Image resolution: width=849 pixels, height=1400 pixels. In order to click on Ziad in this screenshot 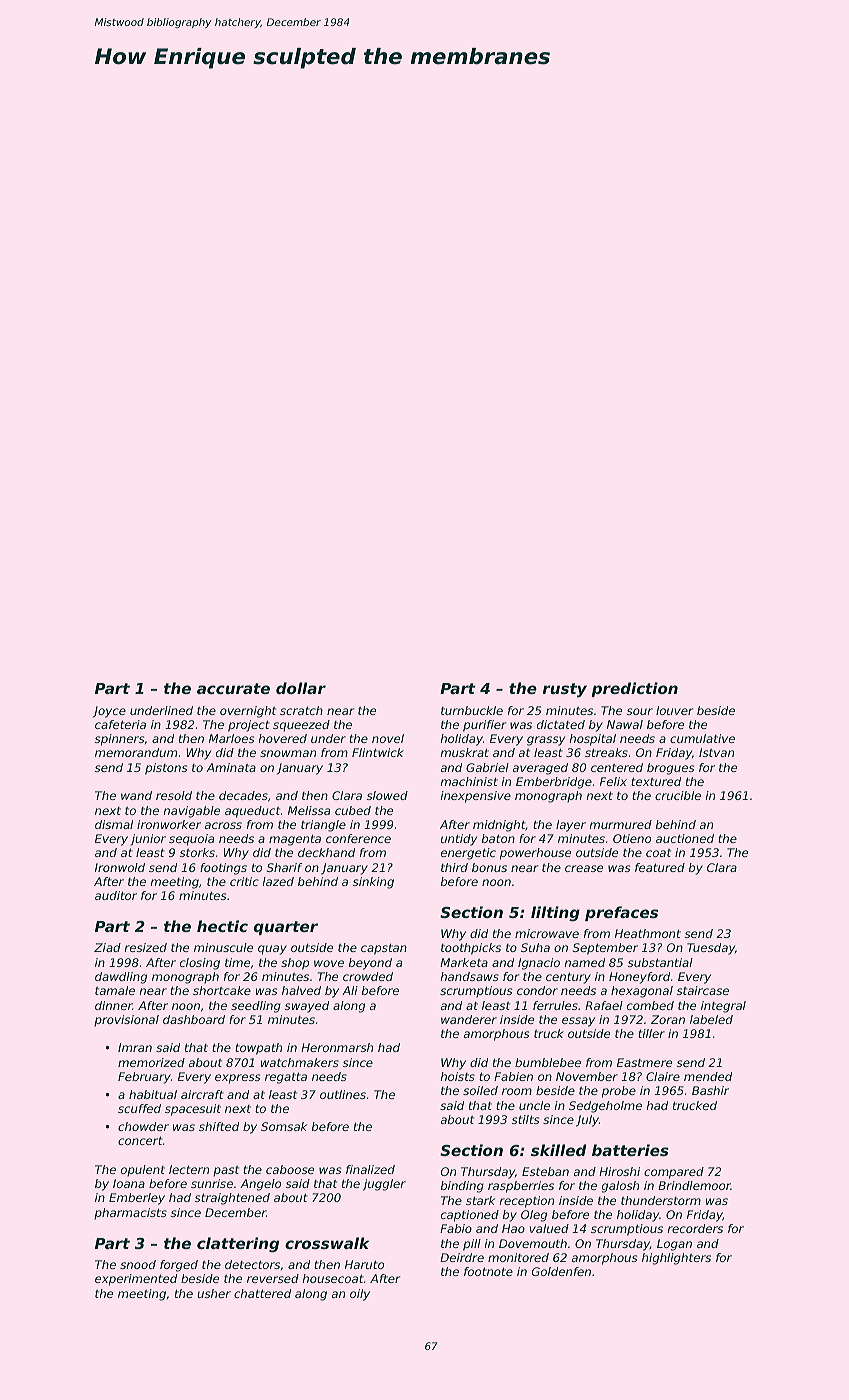, I will do `click(107, 947)`.
